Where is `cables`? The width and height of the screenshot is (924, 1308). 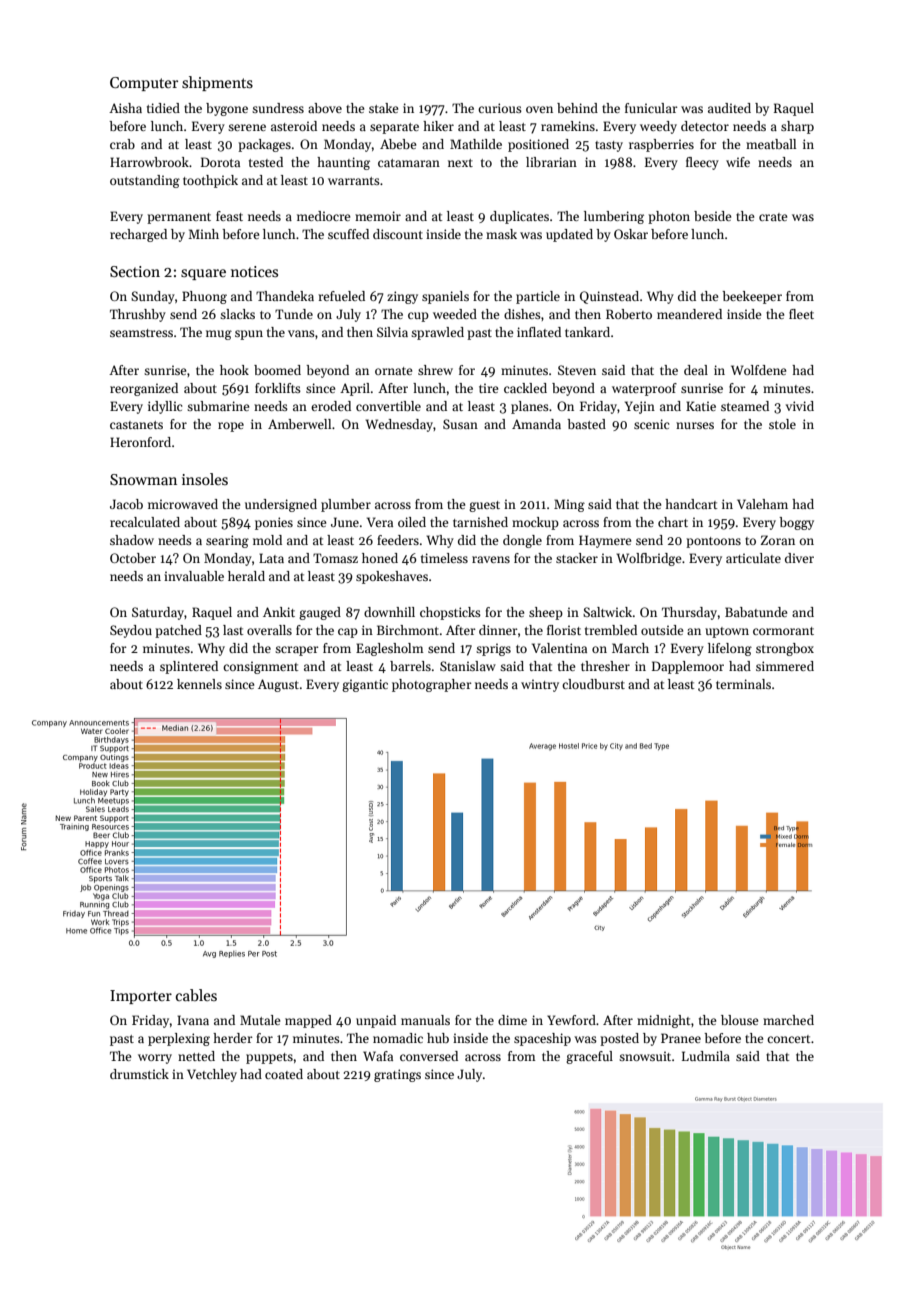 cables is located at coordinates (196, 995).
